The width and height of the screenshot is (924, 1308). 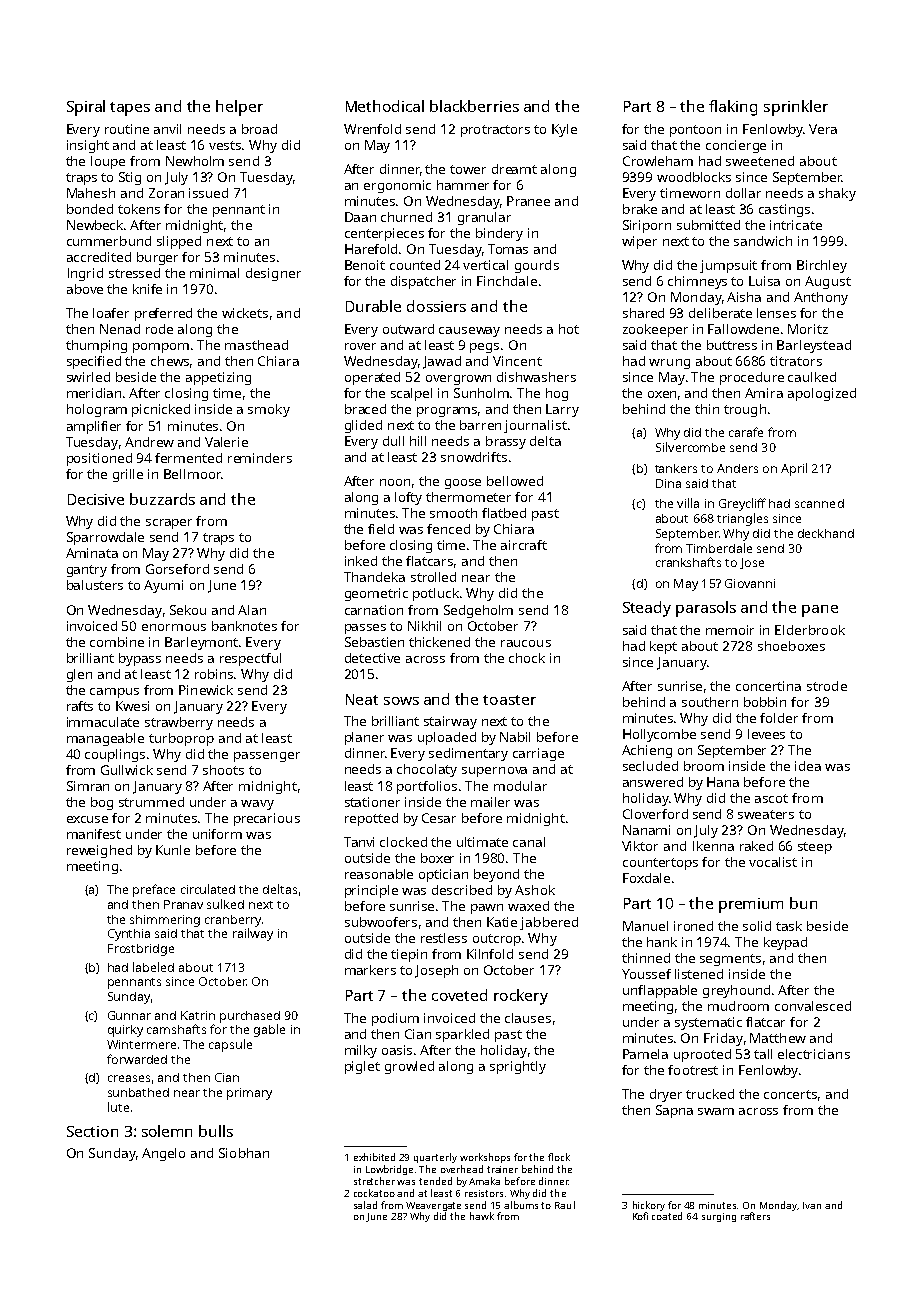 I want to click on memoir, so click(x=730, y=630).
